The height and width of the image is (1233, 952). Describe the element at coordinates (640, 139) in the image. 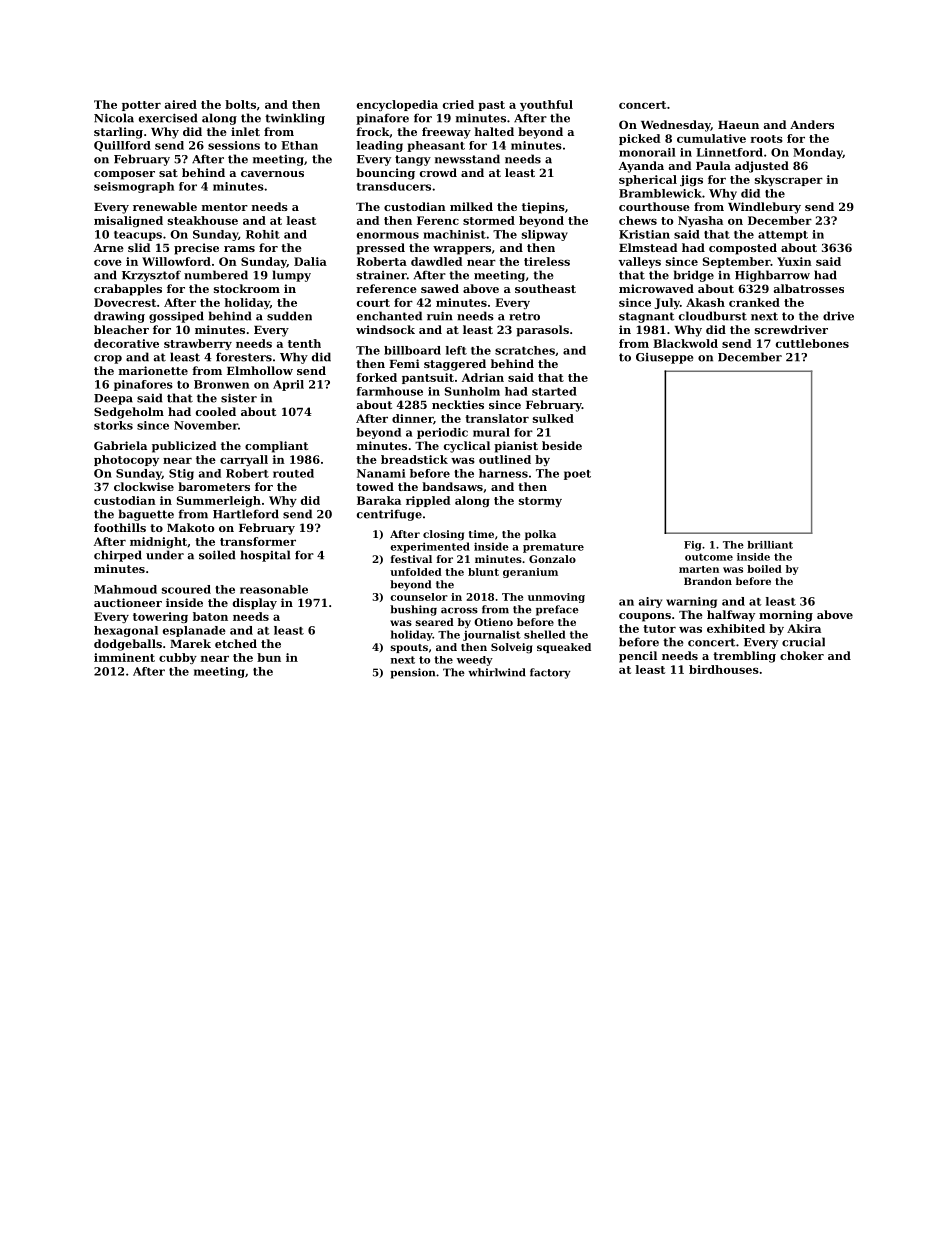

I see `picked` at that location.
